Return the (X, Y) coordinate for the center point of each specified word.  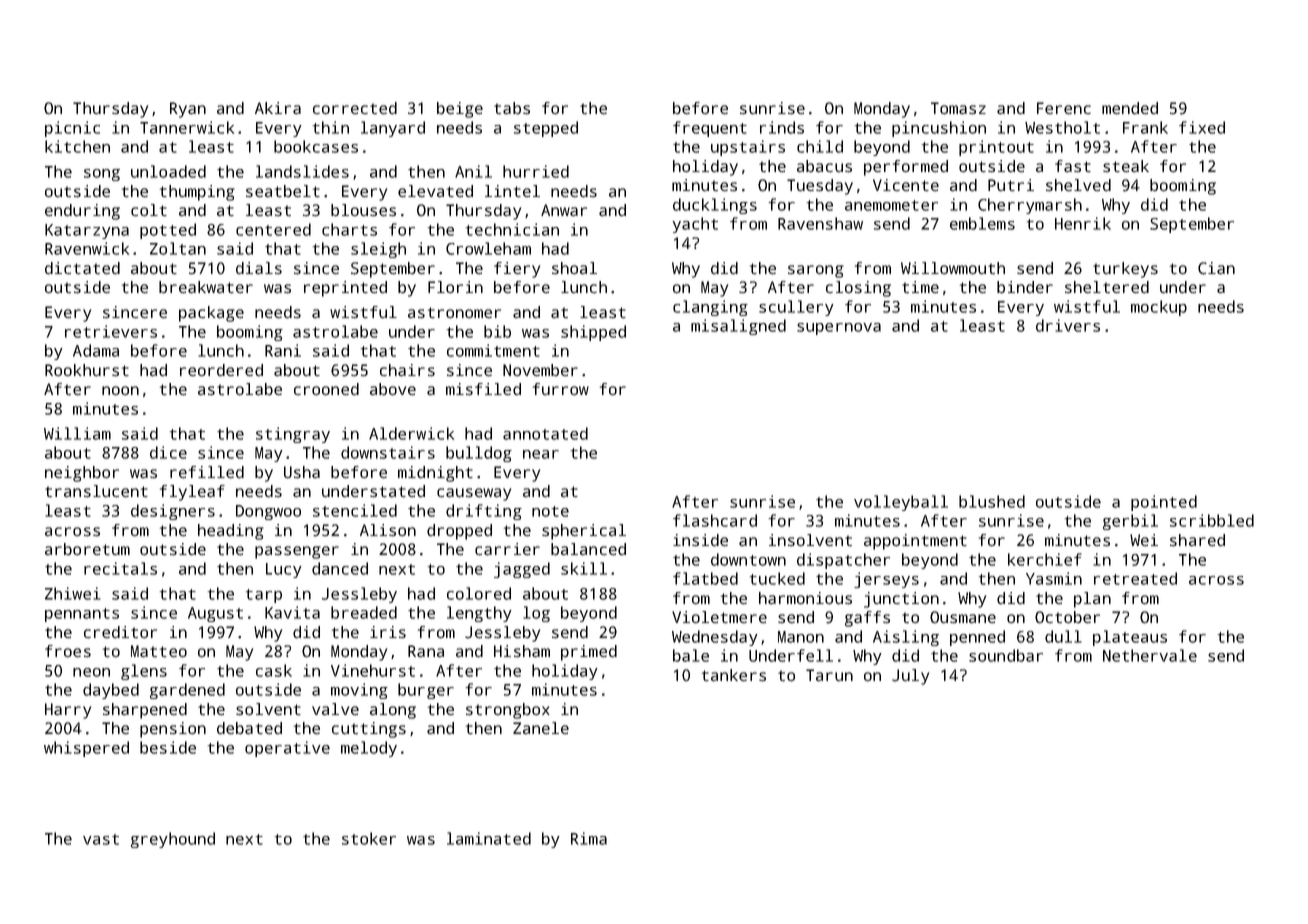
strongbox (508, 711)
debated (249, 728)
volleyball (901, 503)
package (211, 314)
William (77, 433)
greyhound (173, 840)
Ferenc (1064, 108)
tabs (512, 108)
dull (1063, 636)
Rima (589, 838)
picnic (72, 129)
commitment (493, 350)
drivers (1068, 325)
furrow (561, 389)
